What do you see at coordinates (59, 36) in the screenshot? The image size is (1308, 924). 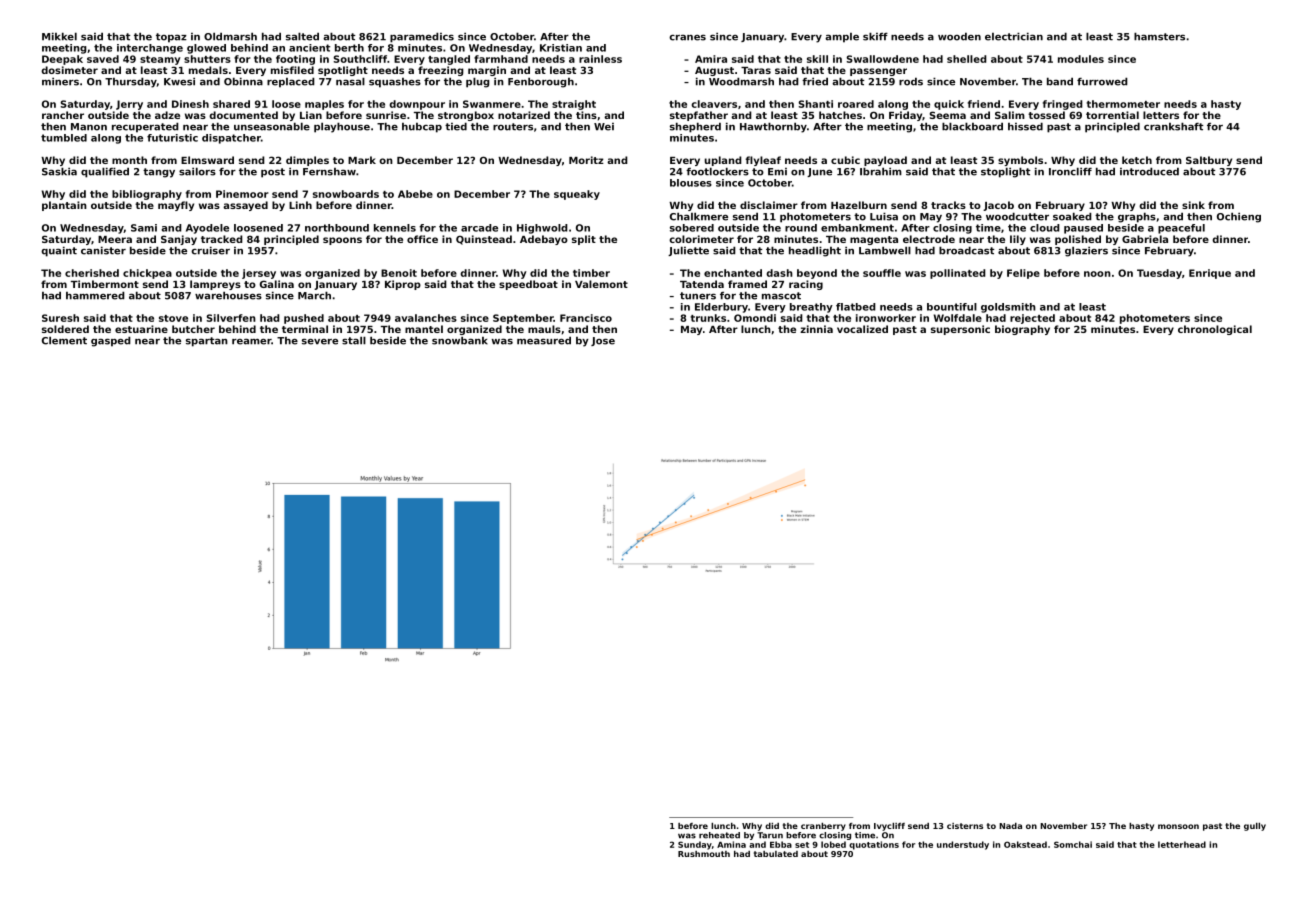 I see `Mikkel` at bounding box center [59, 36].
